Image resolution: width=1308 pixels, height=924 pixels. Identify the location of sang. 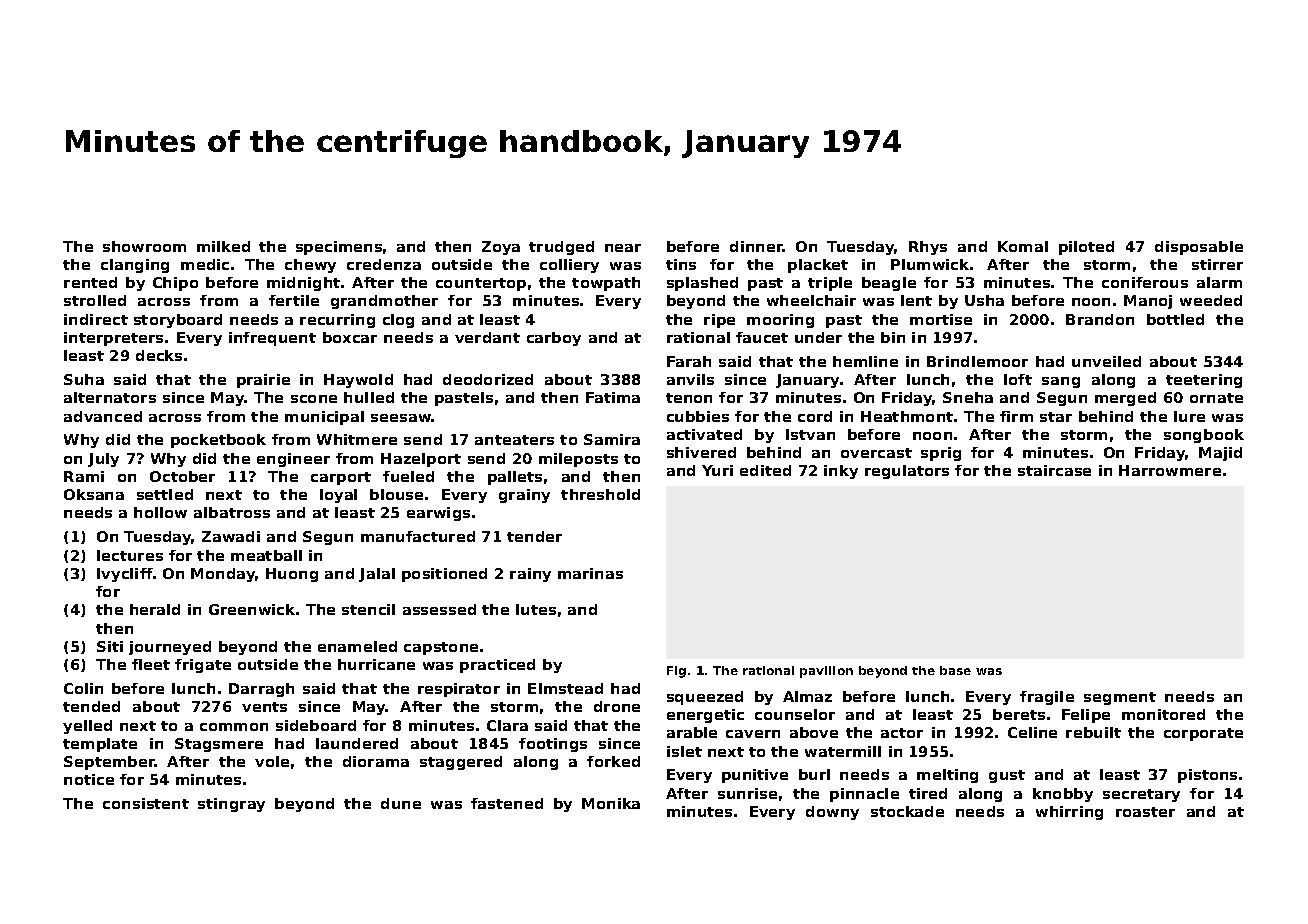
(1061, 382).
